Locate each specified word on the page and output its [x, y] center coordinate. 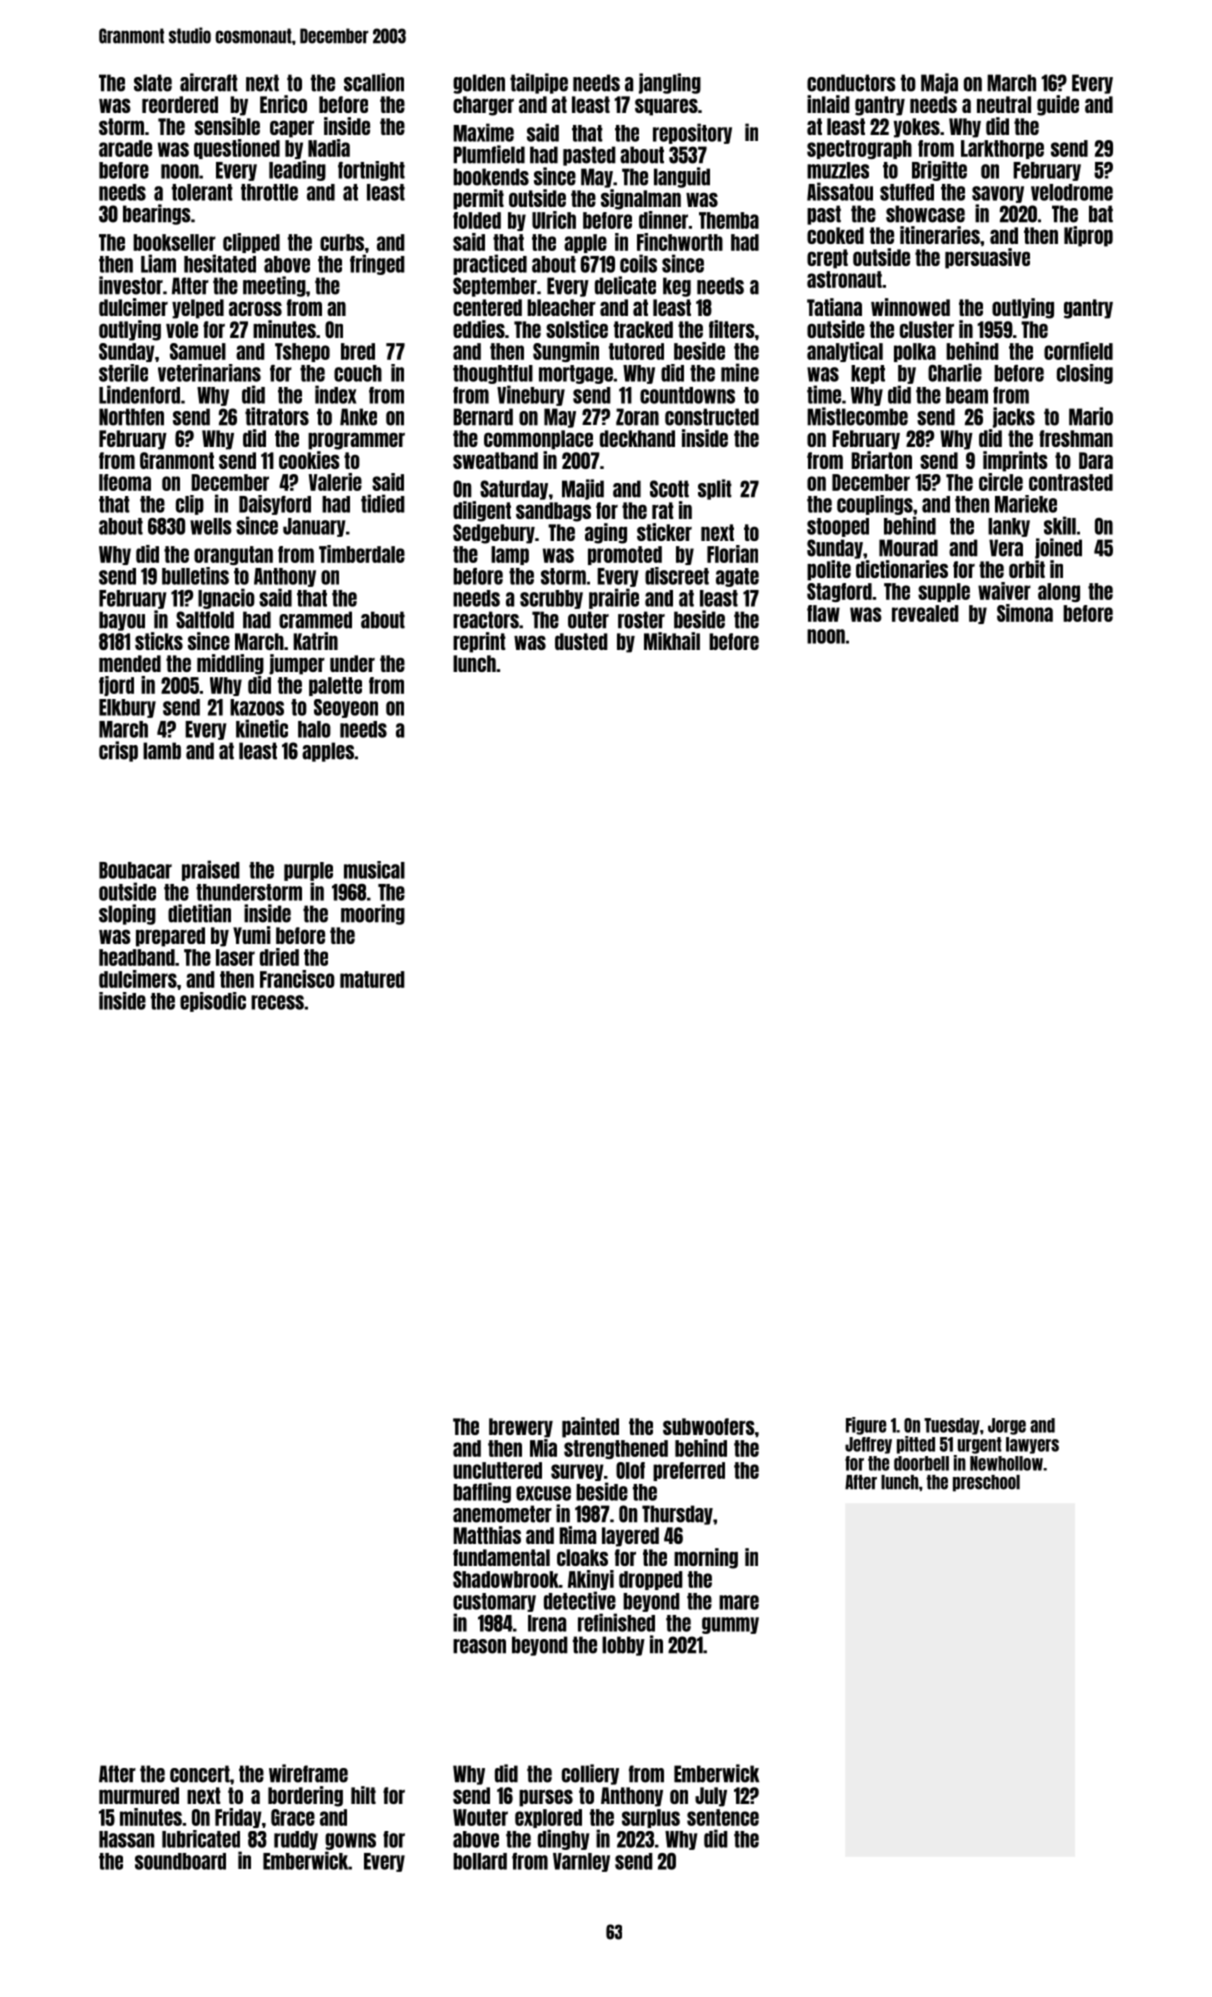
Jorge [1007, 1426]
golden [479, 84]
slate [153, 83]
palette [335, 686]
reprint [479, 642]
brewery [521, 1428]
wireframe [308, 1773]
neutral [1004, 104]
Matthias [487, 1535]
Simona [1025, 613]
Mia [543, 1448]
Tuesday [952, 1426]
